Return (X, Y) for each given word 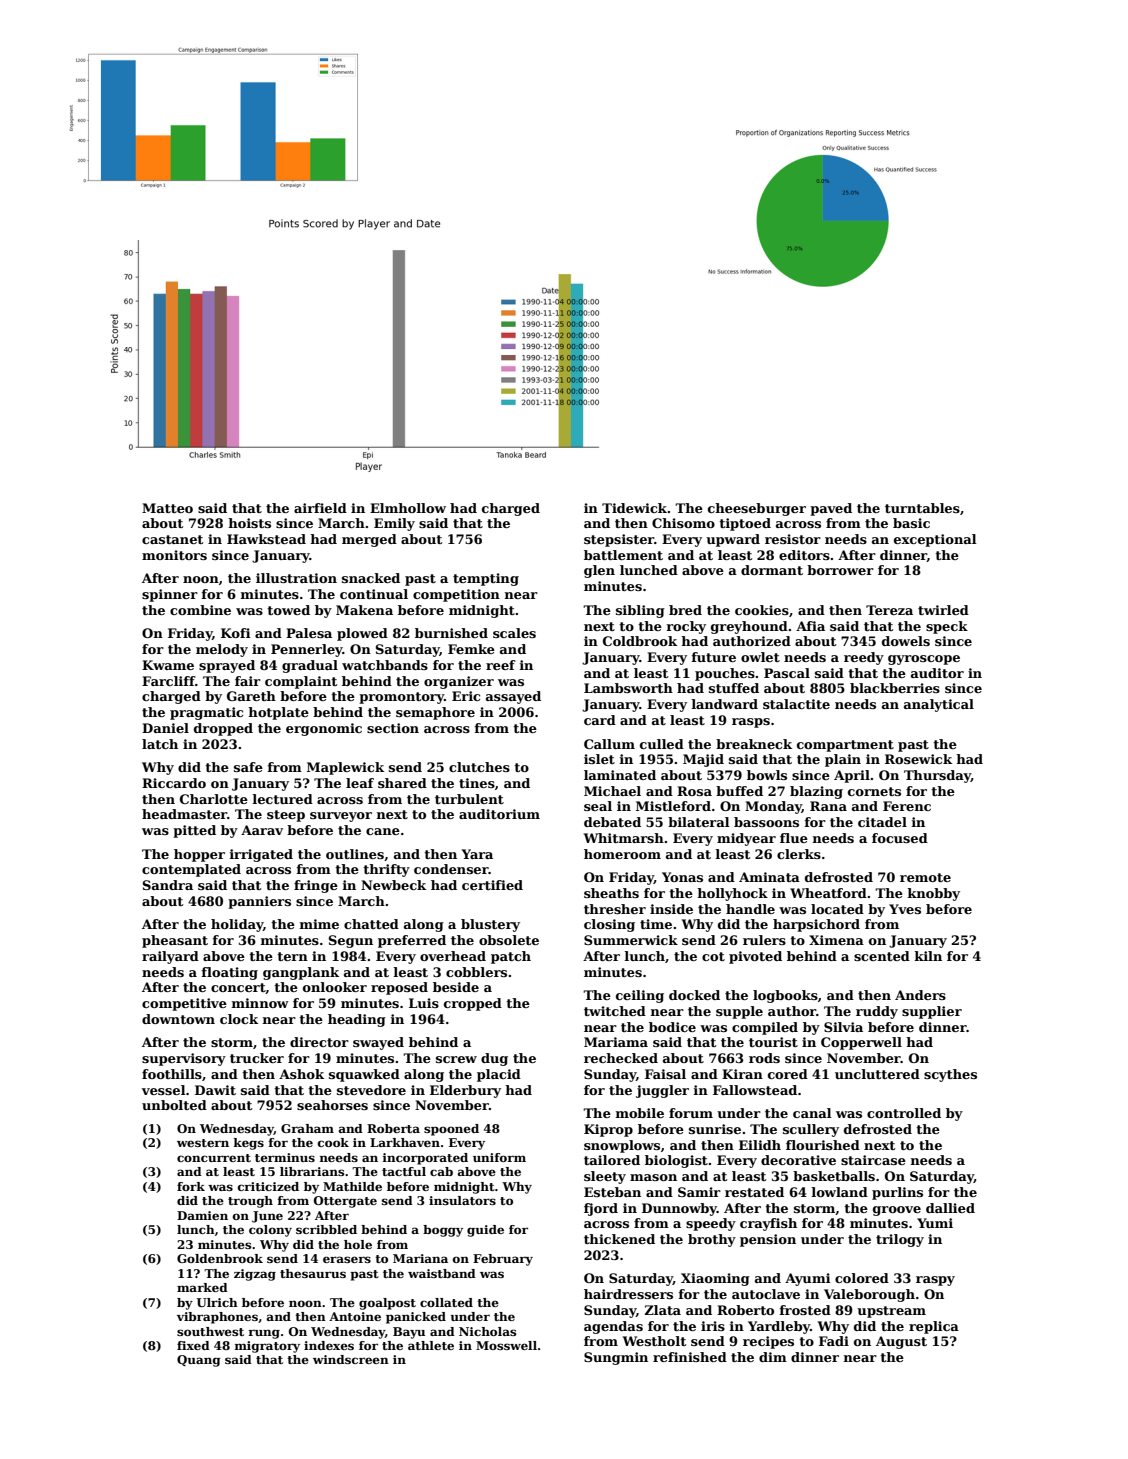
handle (750, 909)
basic (911, 523)
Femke (471, 649)
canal (812, 1113)
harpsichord (816, 925)
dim (773, 1357)
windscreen (351, 1359)
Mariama (616, 1042)
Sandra (168, 885)
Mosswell (506, 1345)
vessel (164, 1090)
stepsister (619, 540)
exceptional (935, 540)
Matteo (167, 508)
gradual (310, 666)
